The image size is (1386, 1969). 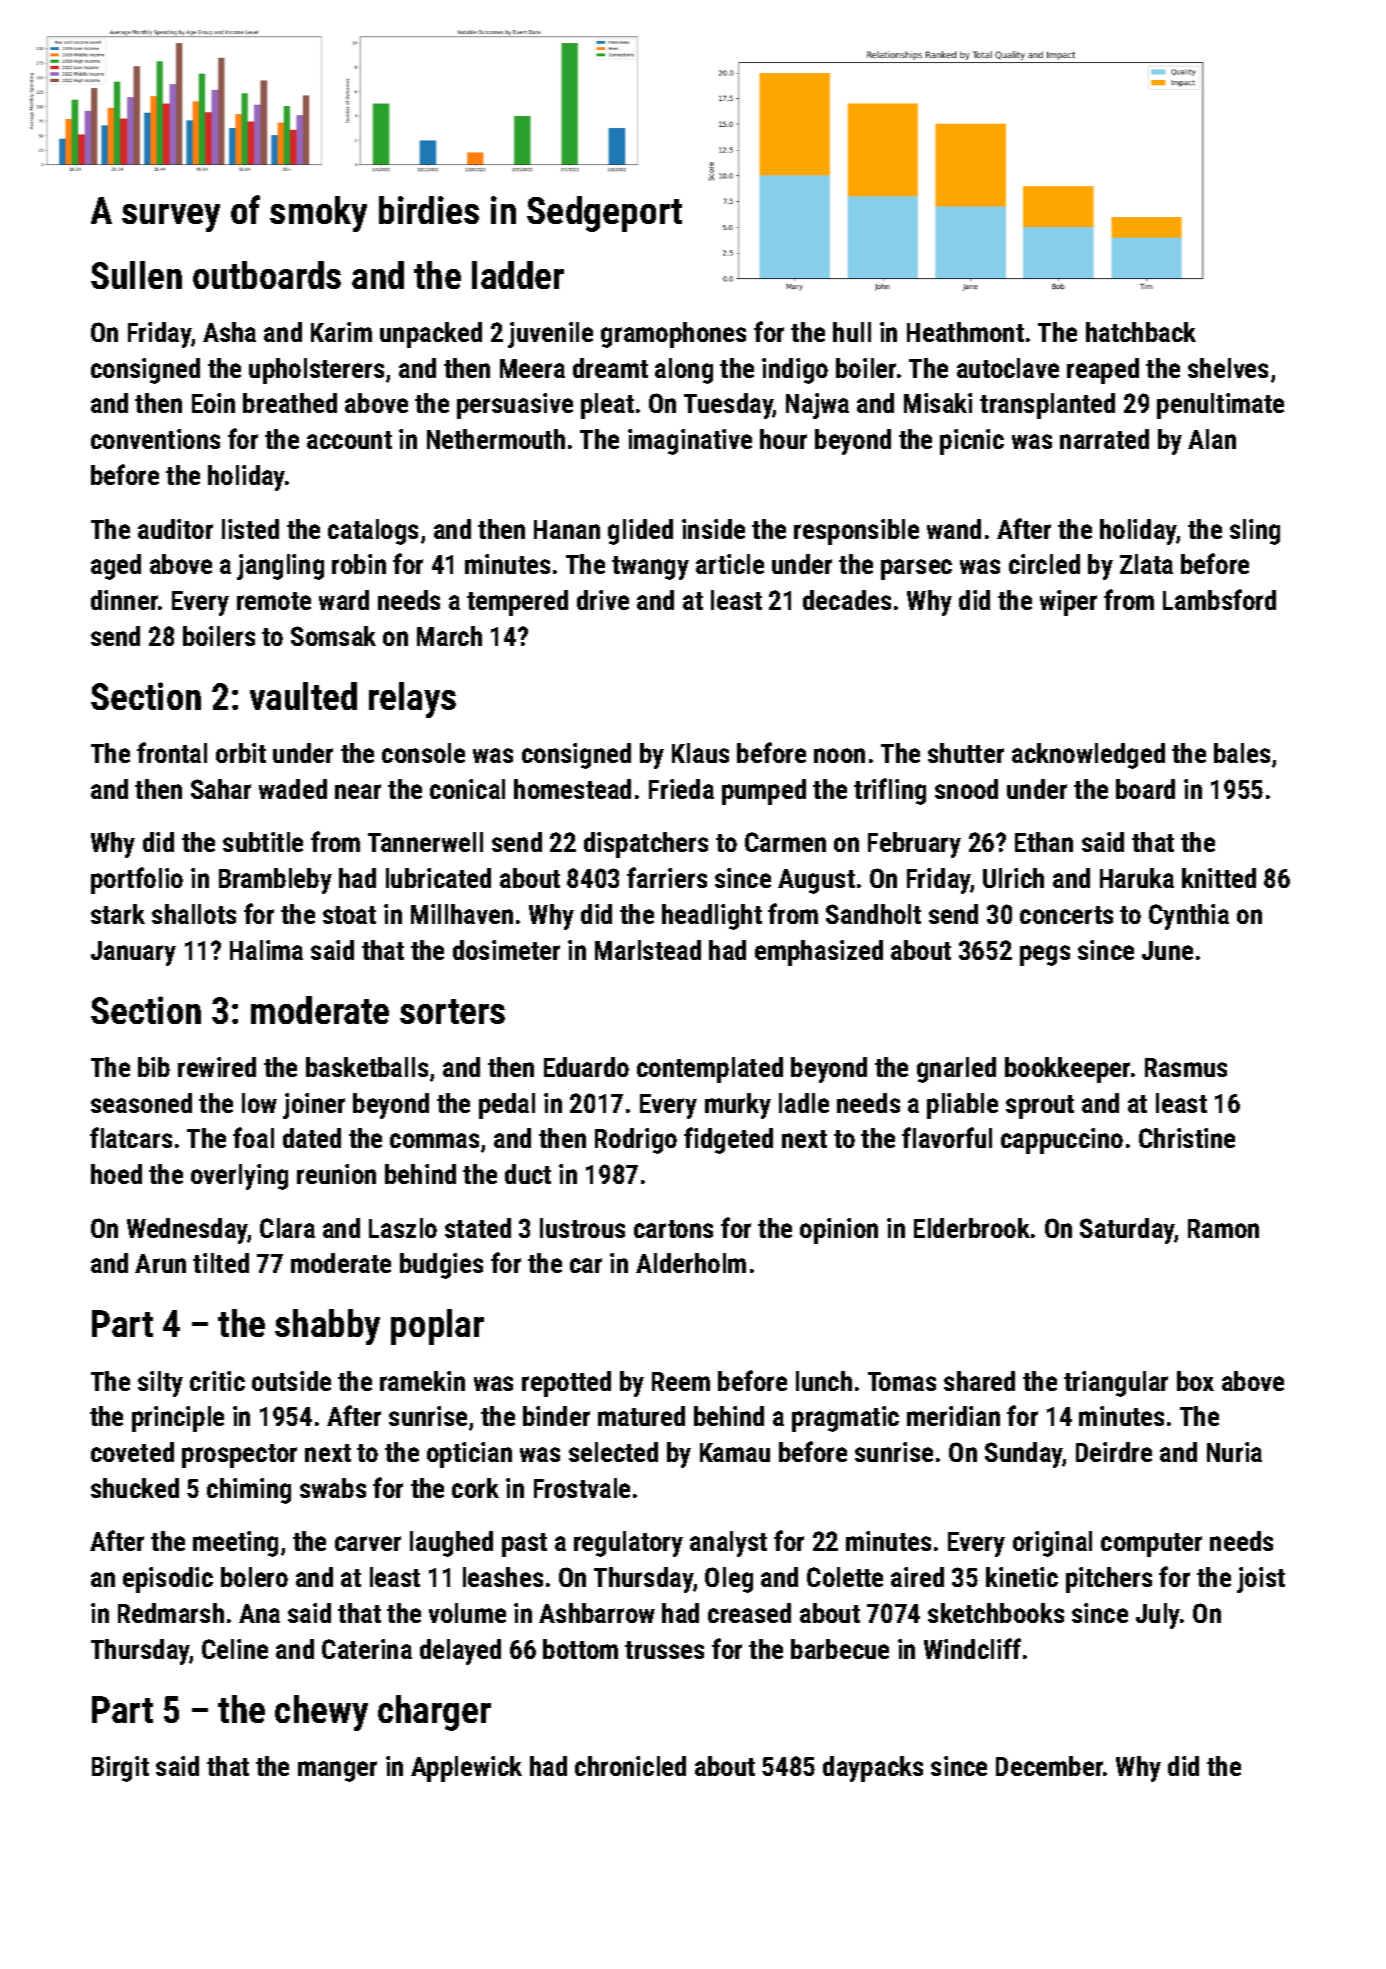 I want to click on Rodrigo, so click(x=636, y=1141).
